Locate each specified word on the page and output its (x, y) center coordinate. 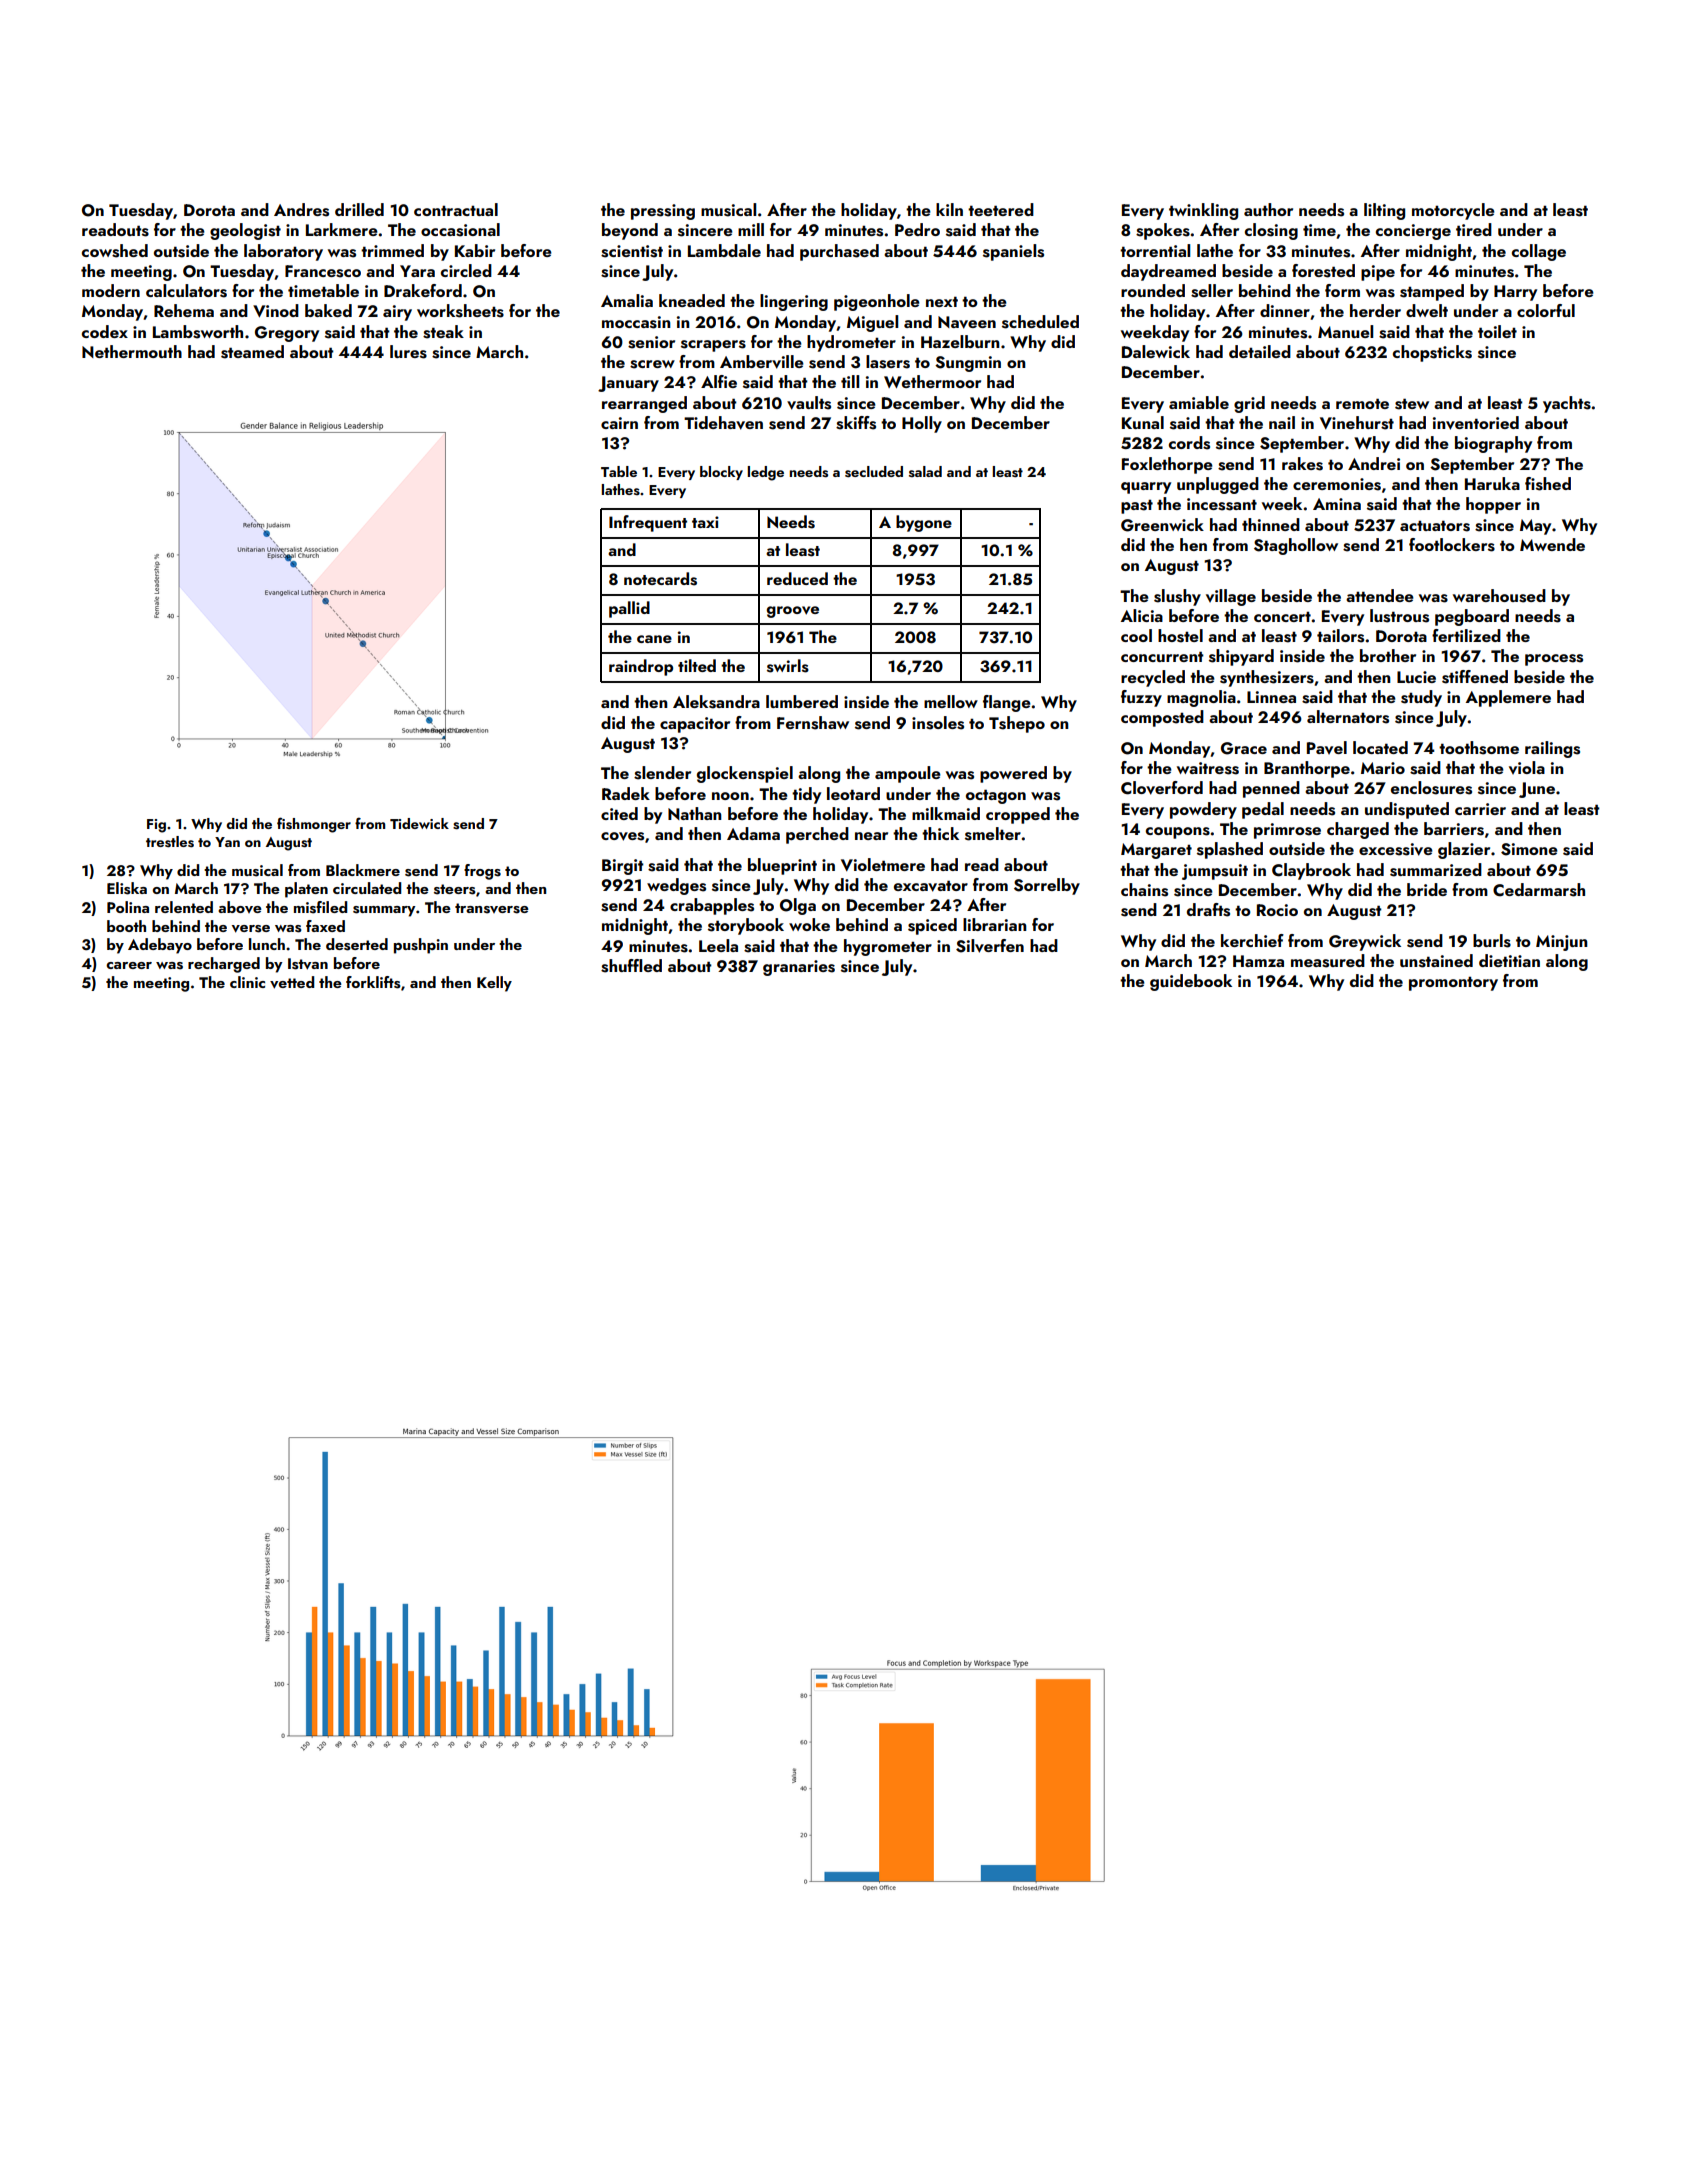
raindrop (641, 667)
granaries (799, 968)
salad (925, 471)
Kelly (494, 984)
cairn (619, 423)
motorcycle (1453, 211)
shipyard (1241, 657)
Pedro (917, 229)
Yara (417, 271)
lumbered (802, 701)
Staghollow (1296, 546)
